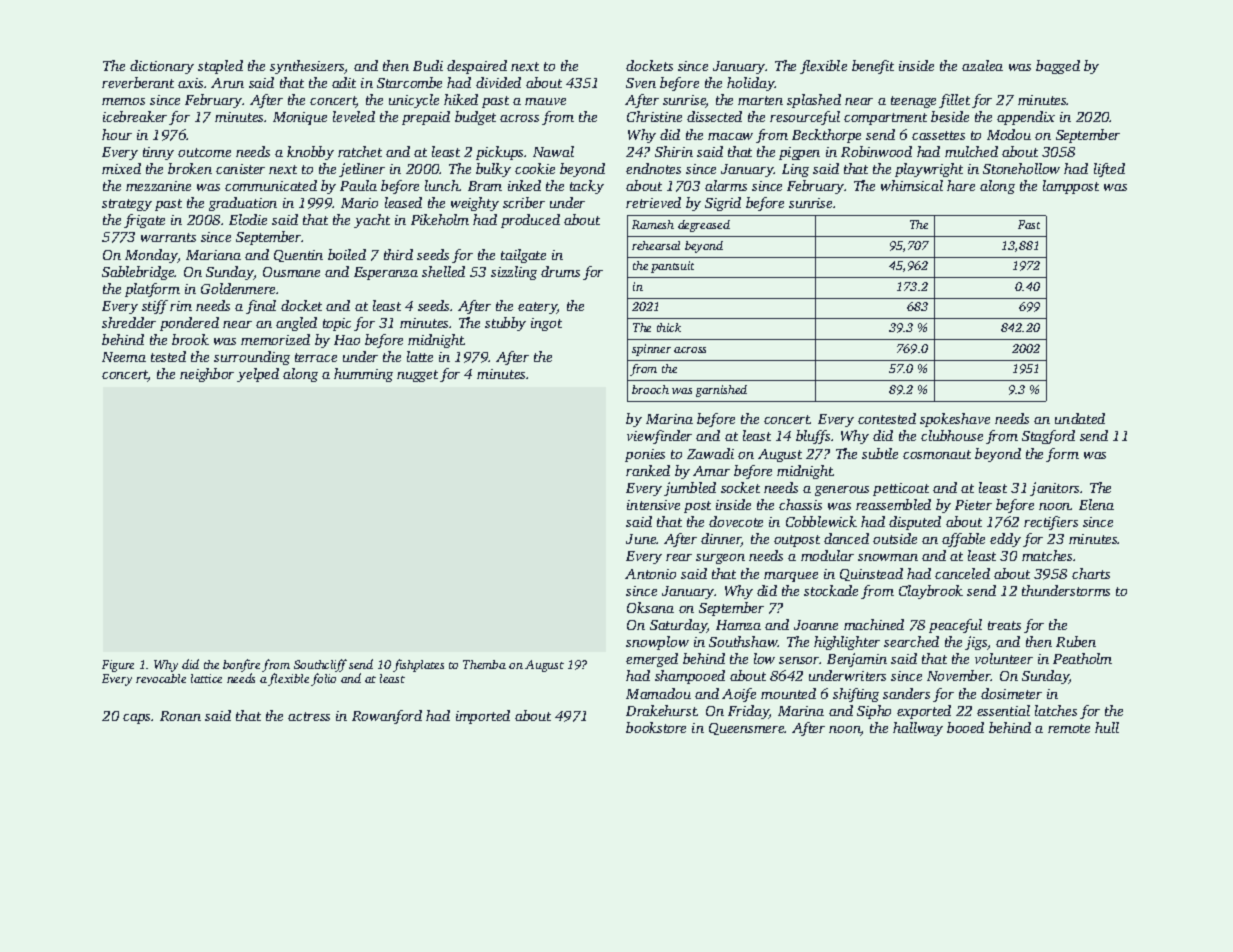  Describe the element at coordinates (158, 153) in the page. I see `tinny` at that location.
